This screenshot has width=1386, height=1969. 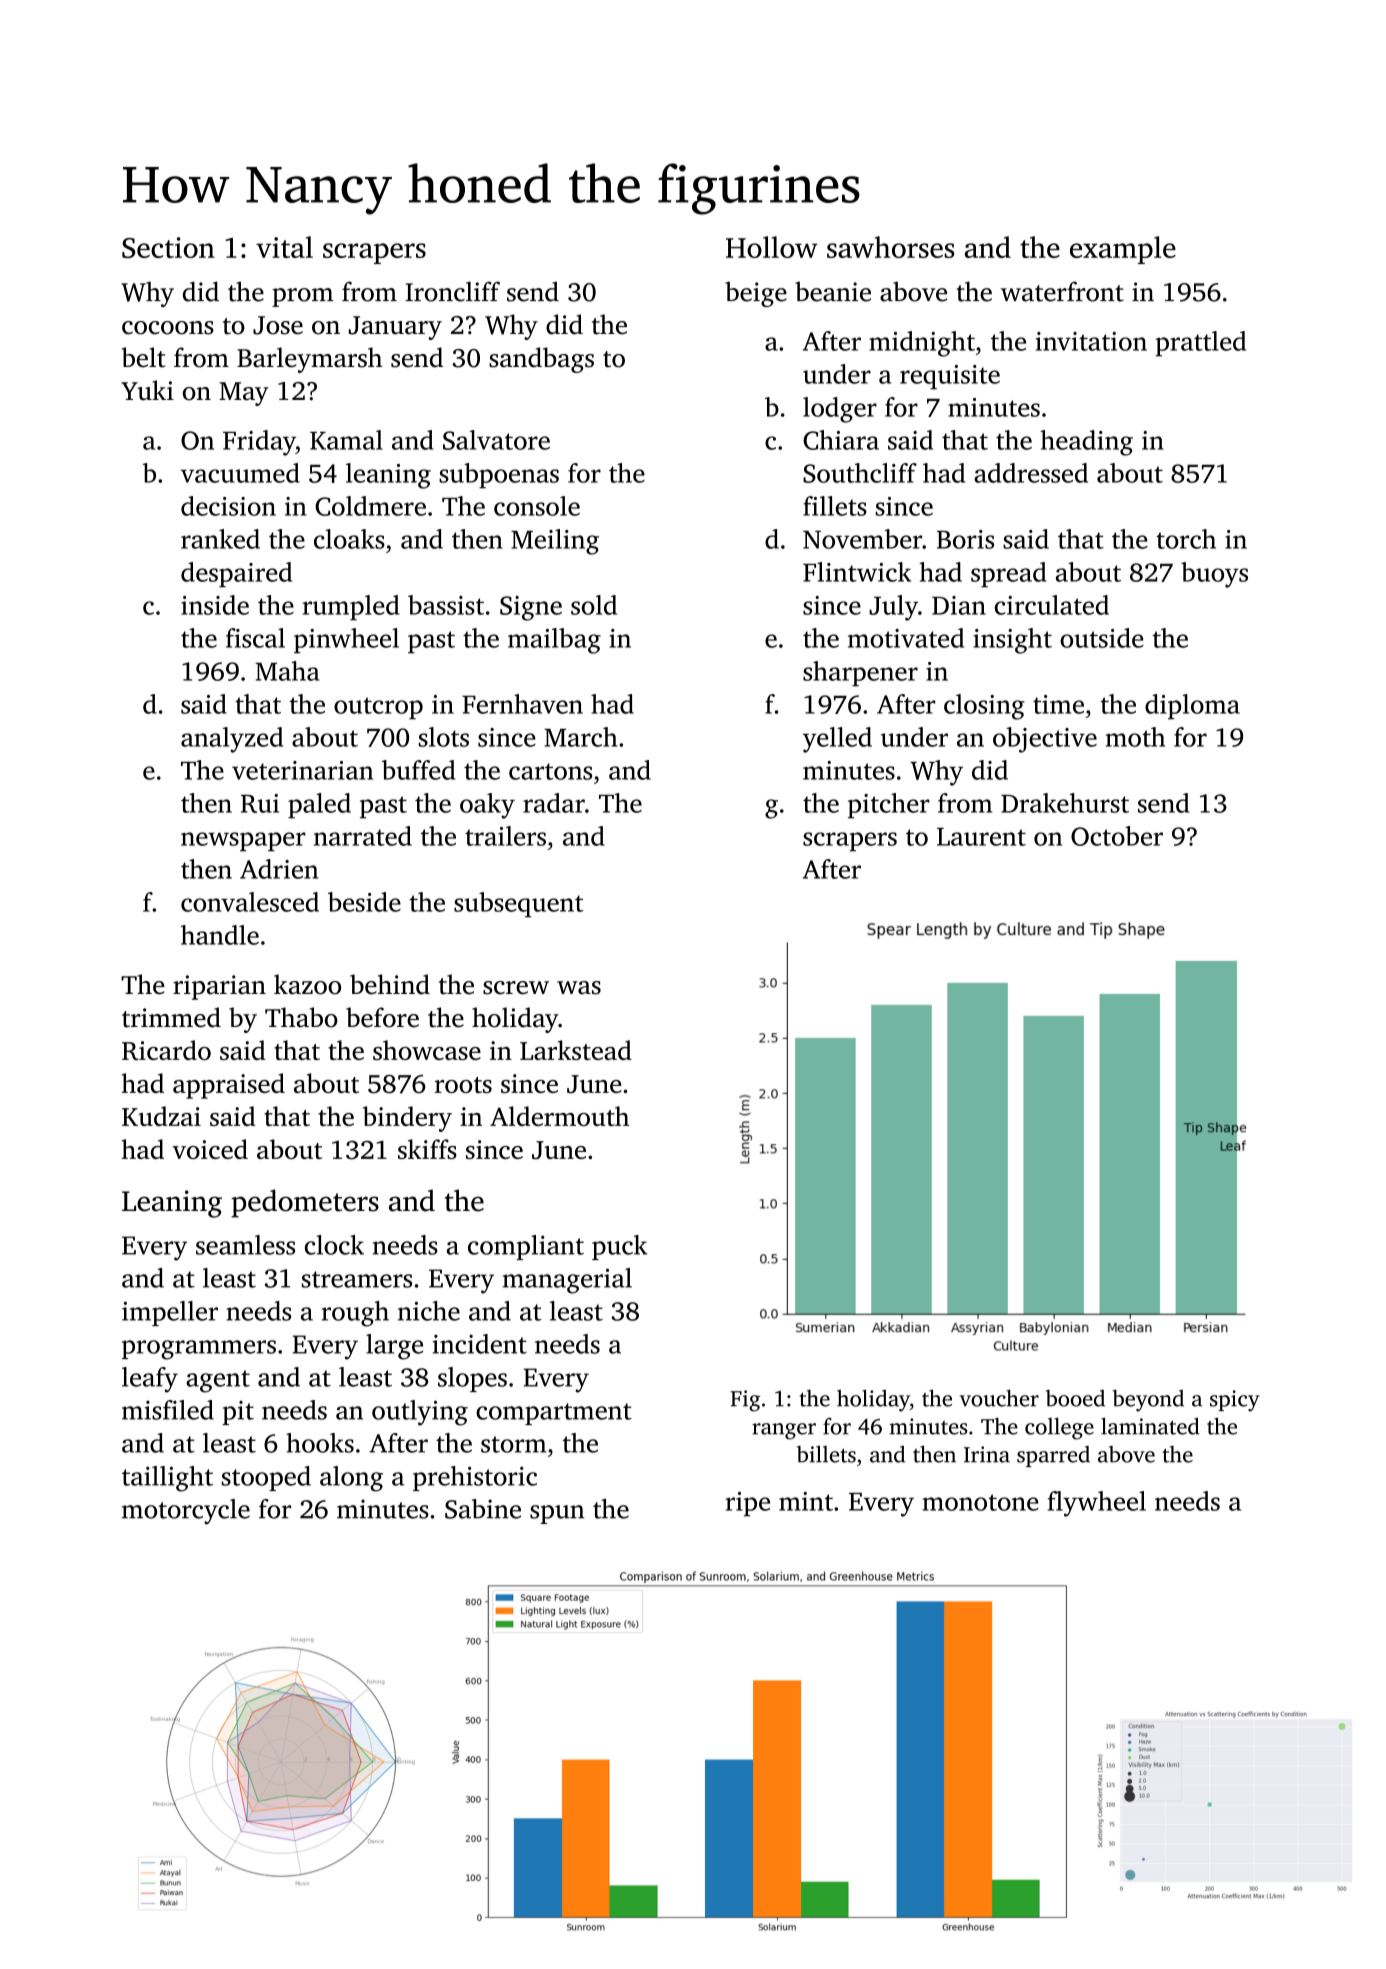 What do you see at coordinates (1235, 1401) in the screenshot?
I see `spicy` at bounding box center [1235, 1401].
